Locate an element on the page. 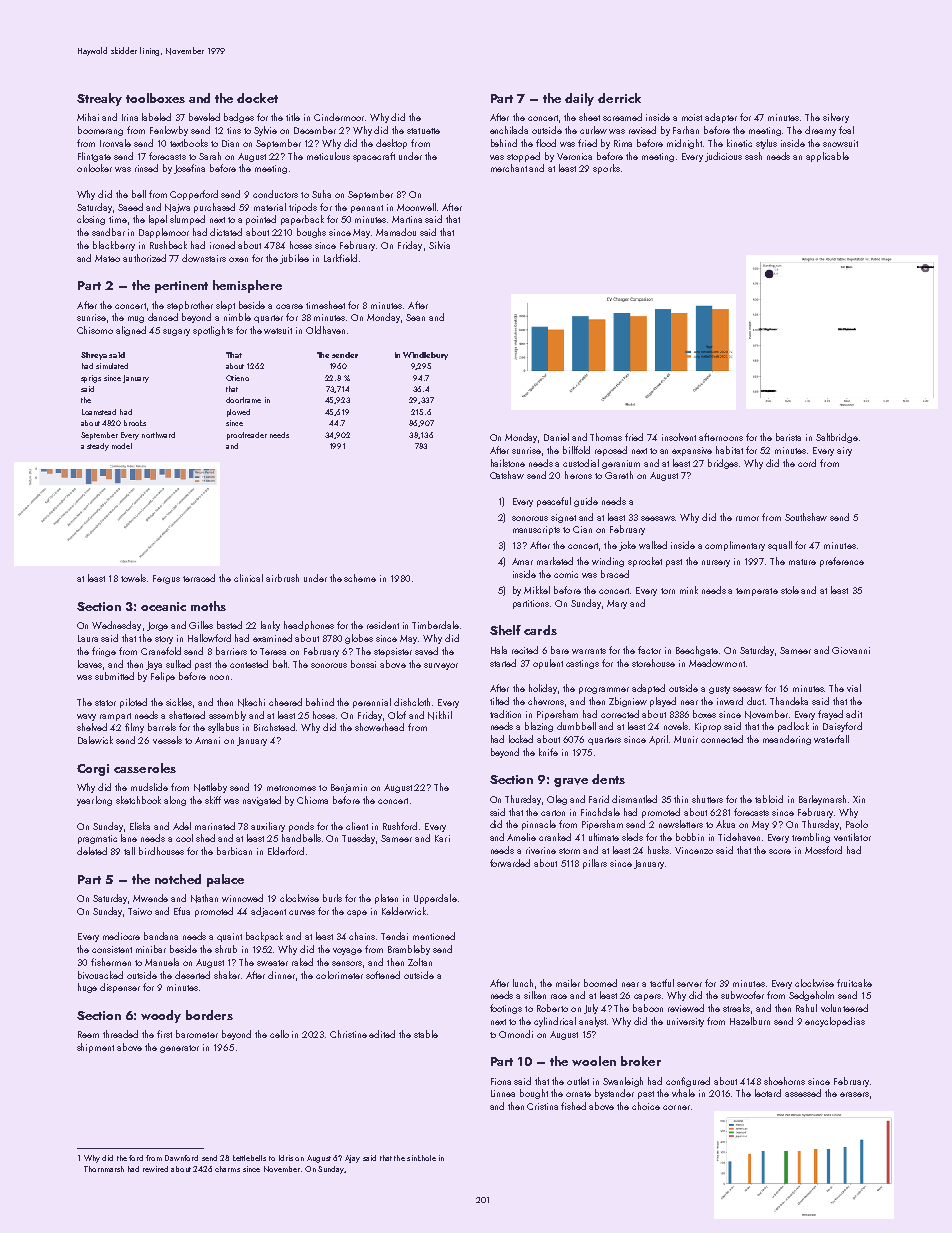 The width and height of the document is (952, 1233). charms is located at coordinates (227, 1169).
